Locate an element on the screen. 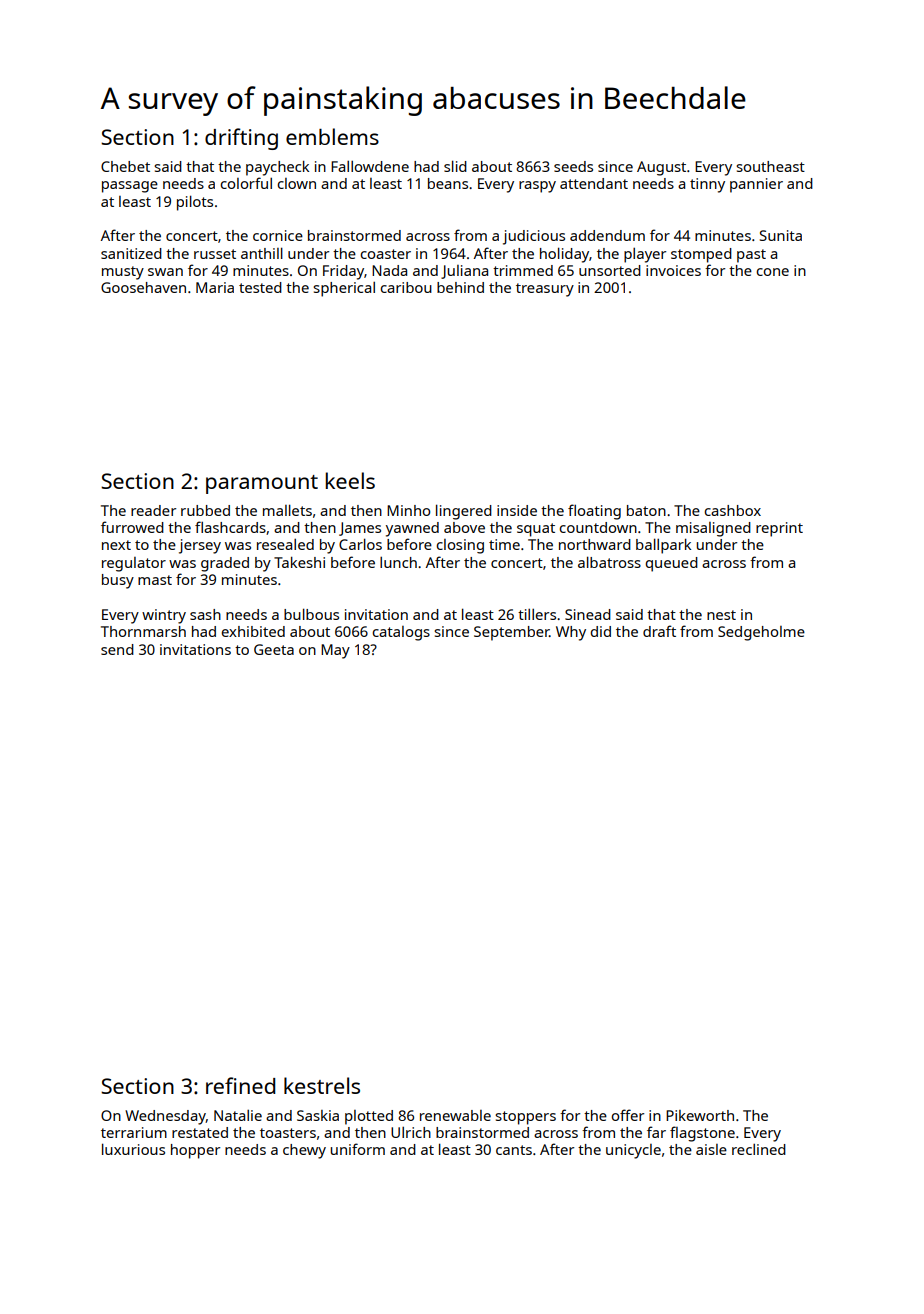 This screenshot has height=1314, width=924. chewy is located at coordinates (304, 1151).
